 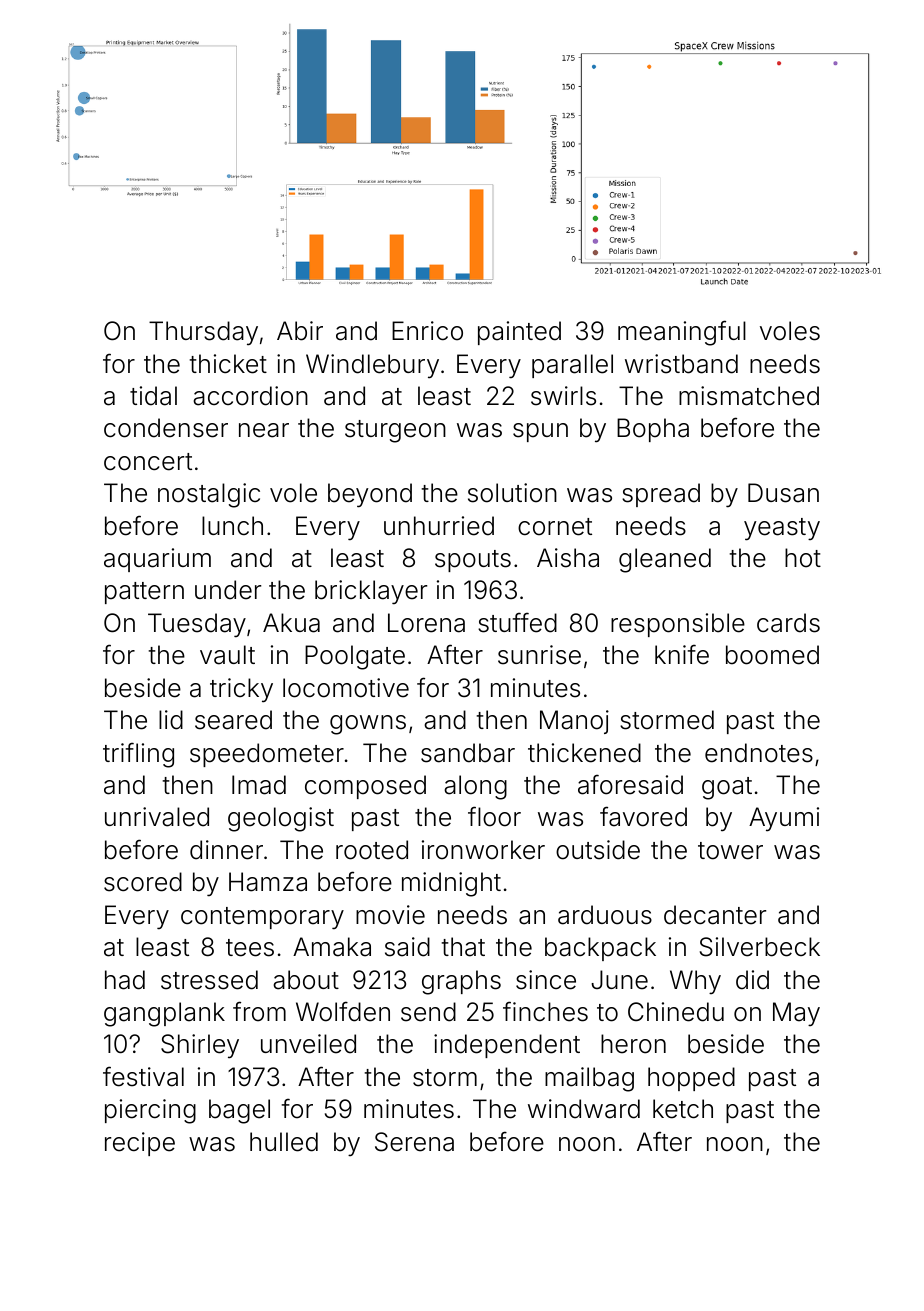 I want to click on hulled, so click(x=284, y=1142).
